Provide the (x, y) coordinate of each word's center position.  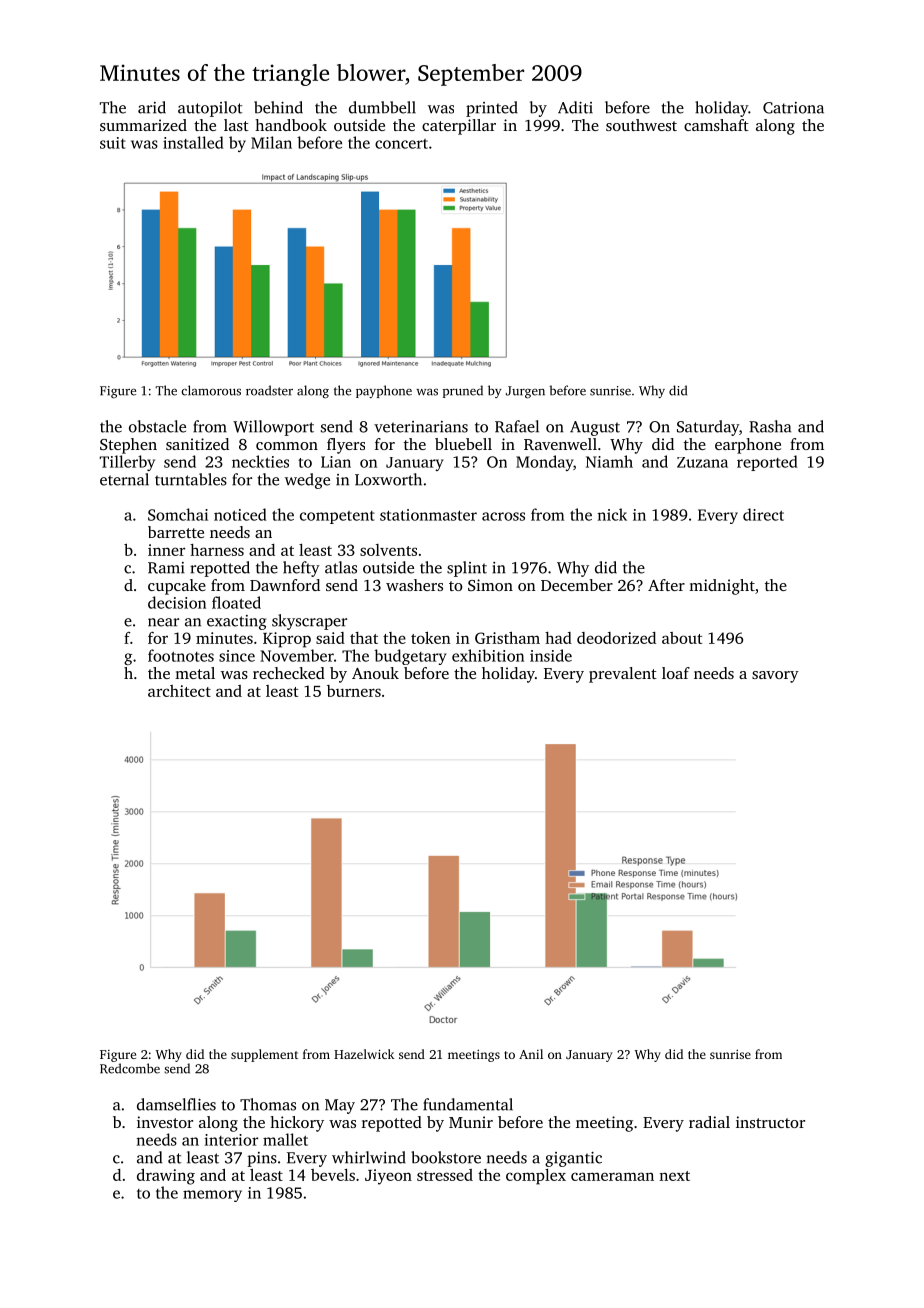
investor (165, 1122)
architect (179, 691)
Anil (531, 1054)
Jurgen (525, 392)
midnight (722, 587)
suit (112, 143)
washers (414, 585)
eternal (124, 479)
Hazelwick (364, 1054)
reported (767, 463)
